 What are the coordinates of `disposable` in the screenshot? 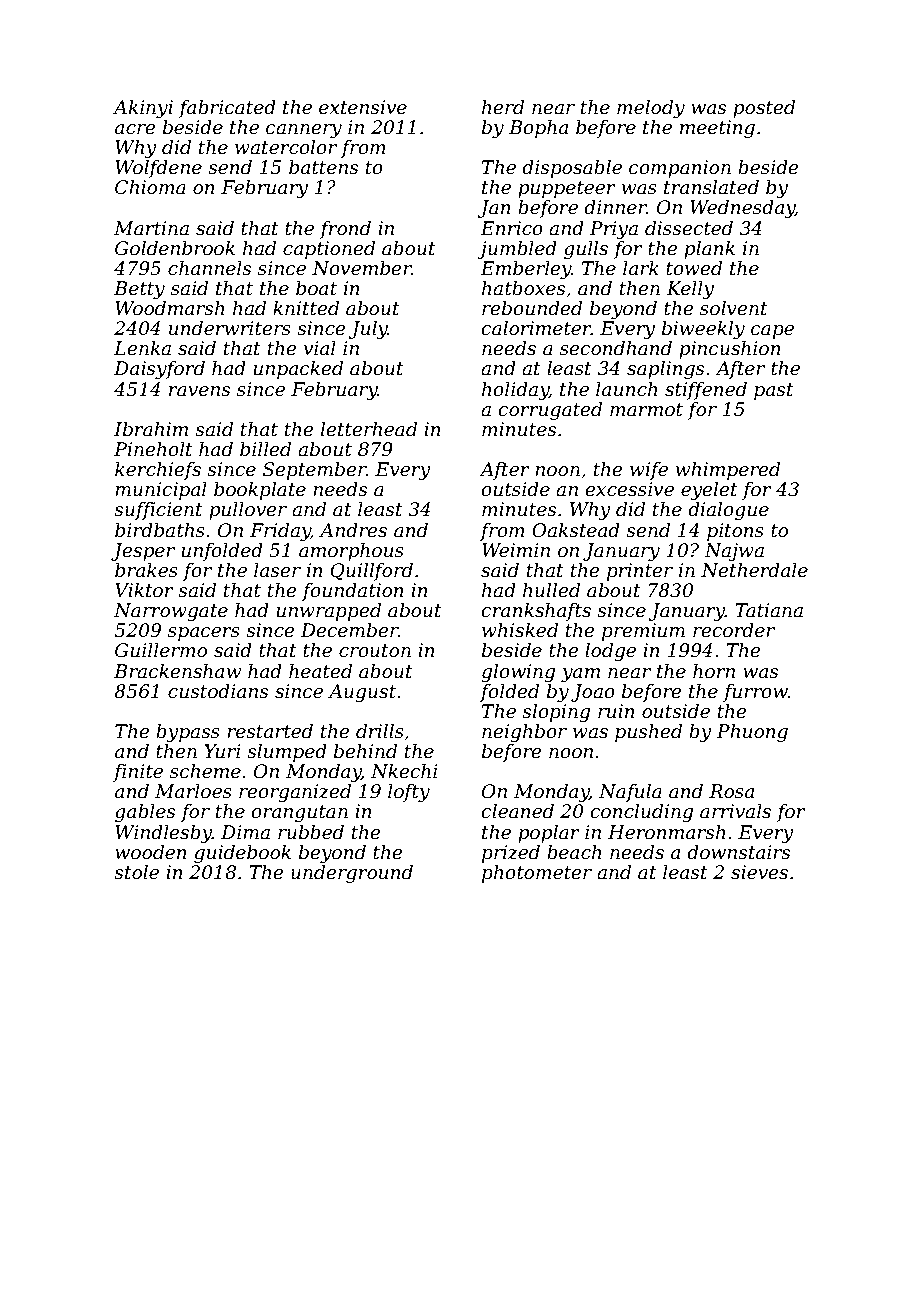 It's located at (572, 169).
